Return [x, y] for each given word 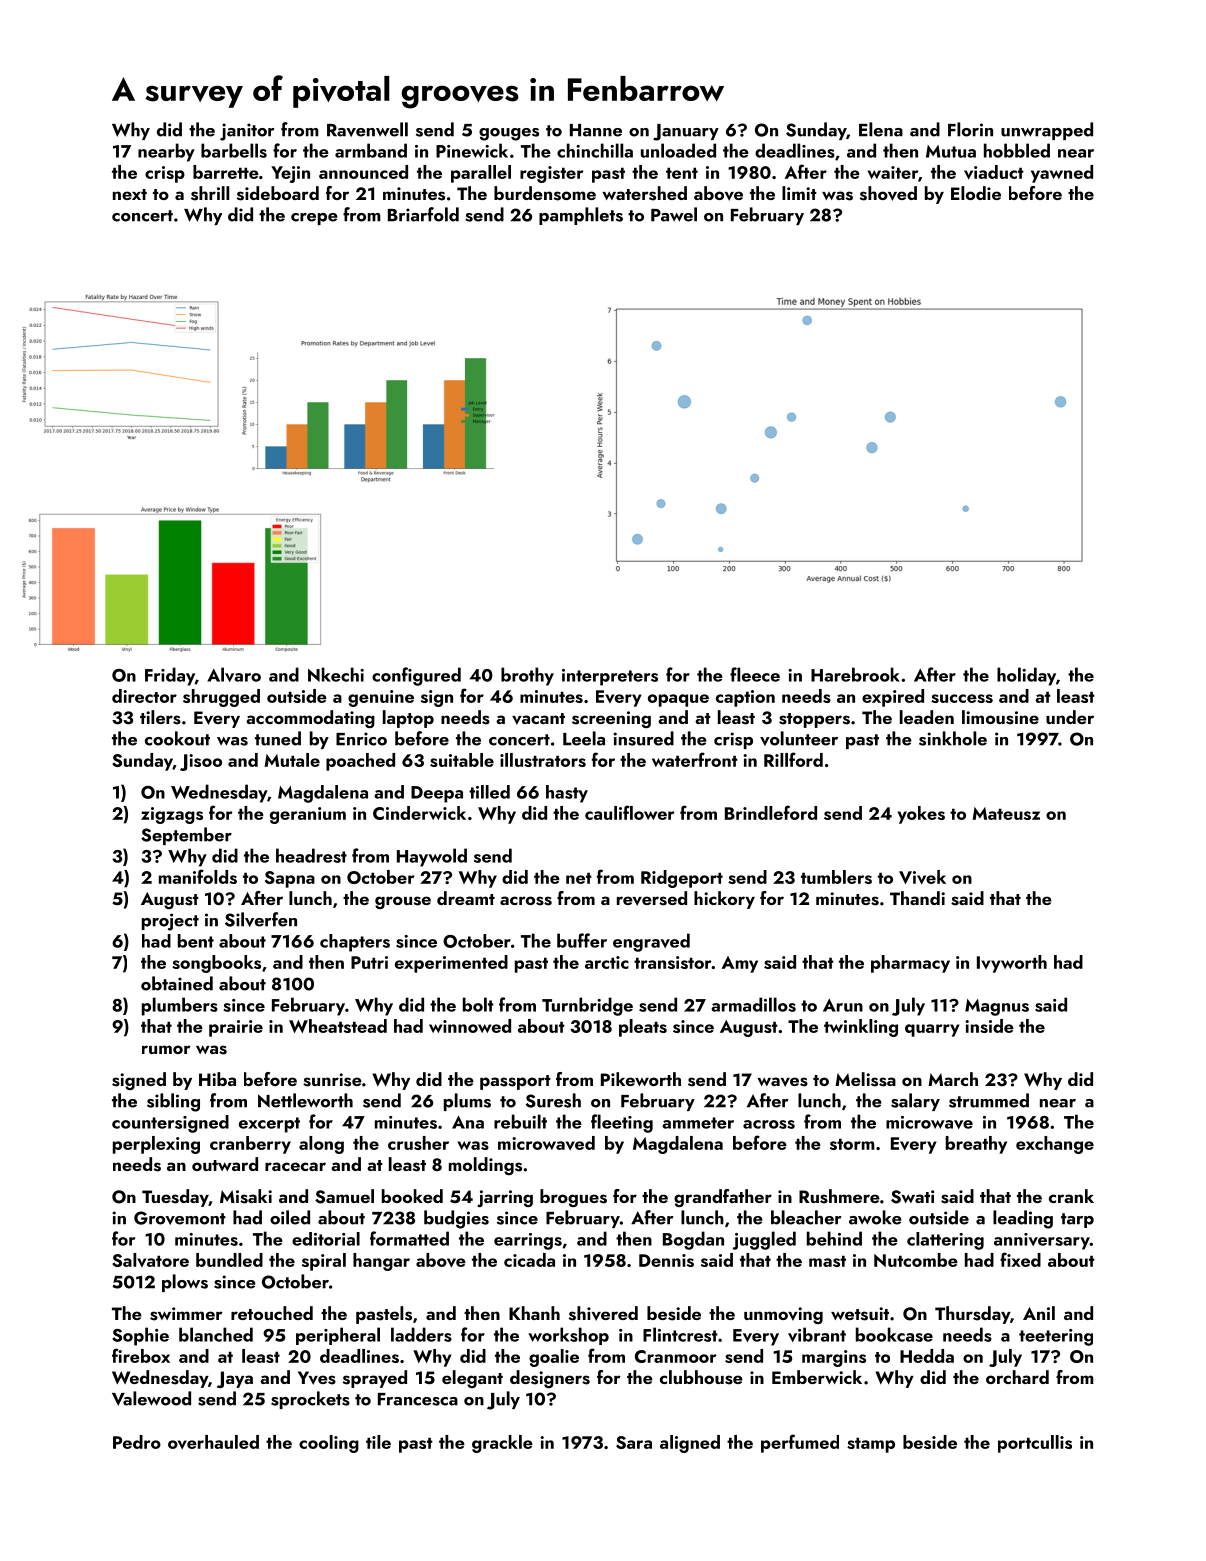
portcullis [1035, 1444]
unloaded [678, 150]
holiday [1026, 676]
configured [416, 676]
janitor [247, 132]
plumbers [180, 1006]
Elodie [976, 193]
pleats [643, 1028]
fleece [755, 674]
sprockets [310, 1400]
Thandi [917, 898]
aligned [690, 1444]
